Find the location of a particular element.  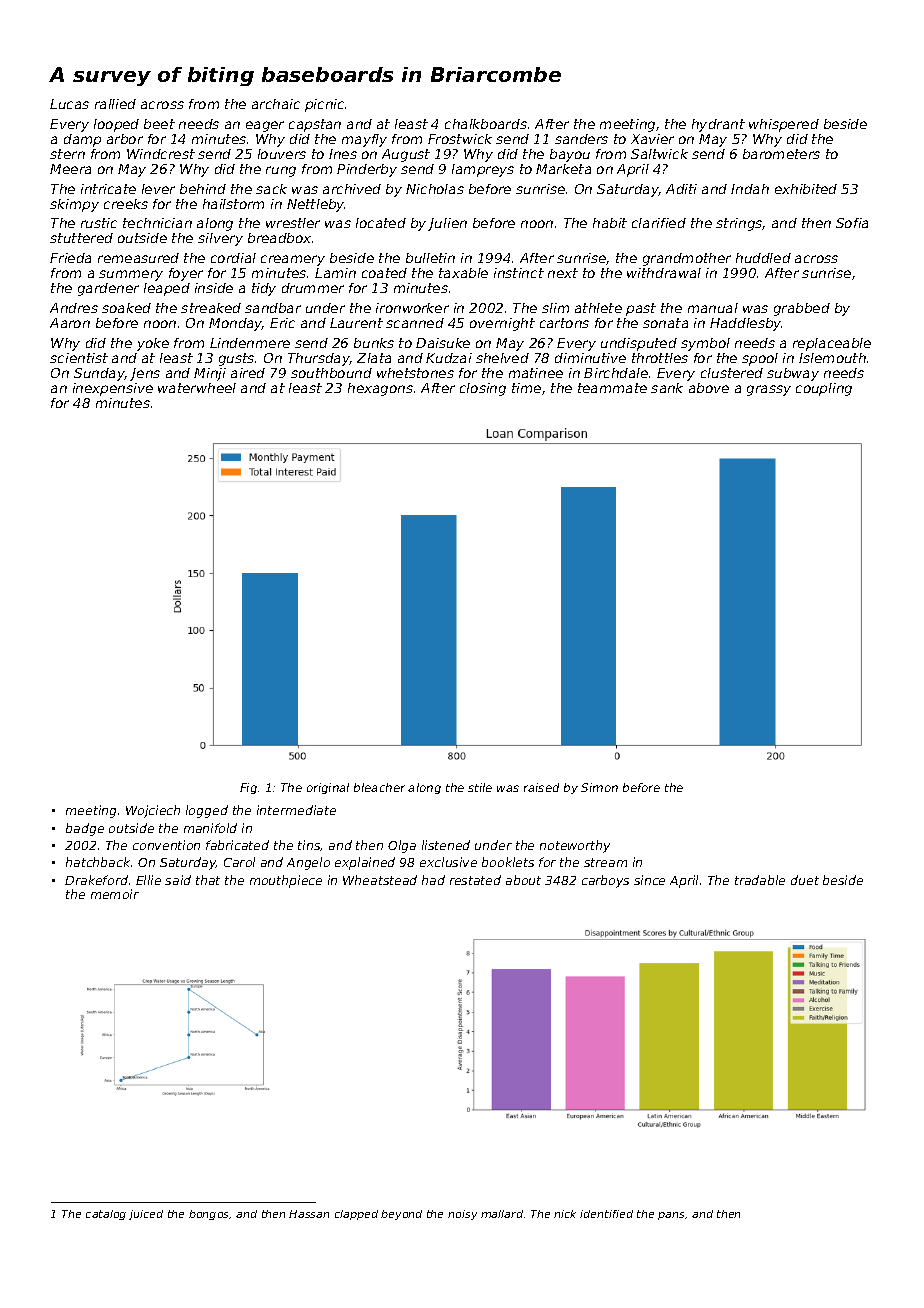

stile is located at coordinates (480, 787).
